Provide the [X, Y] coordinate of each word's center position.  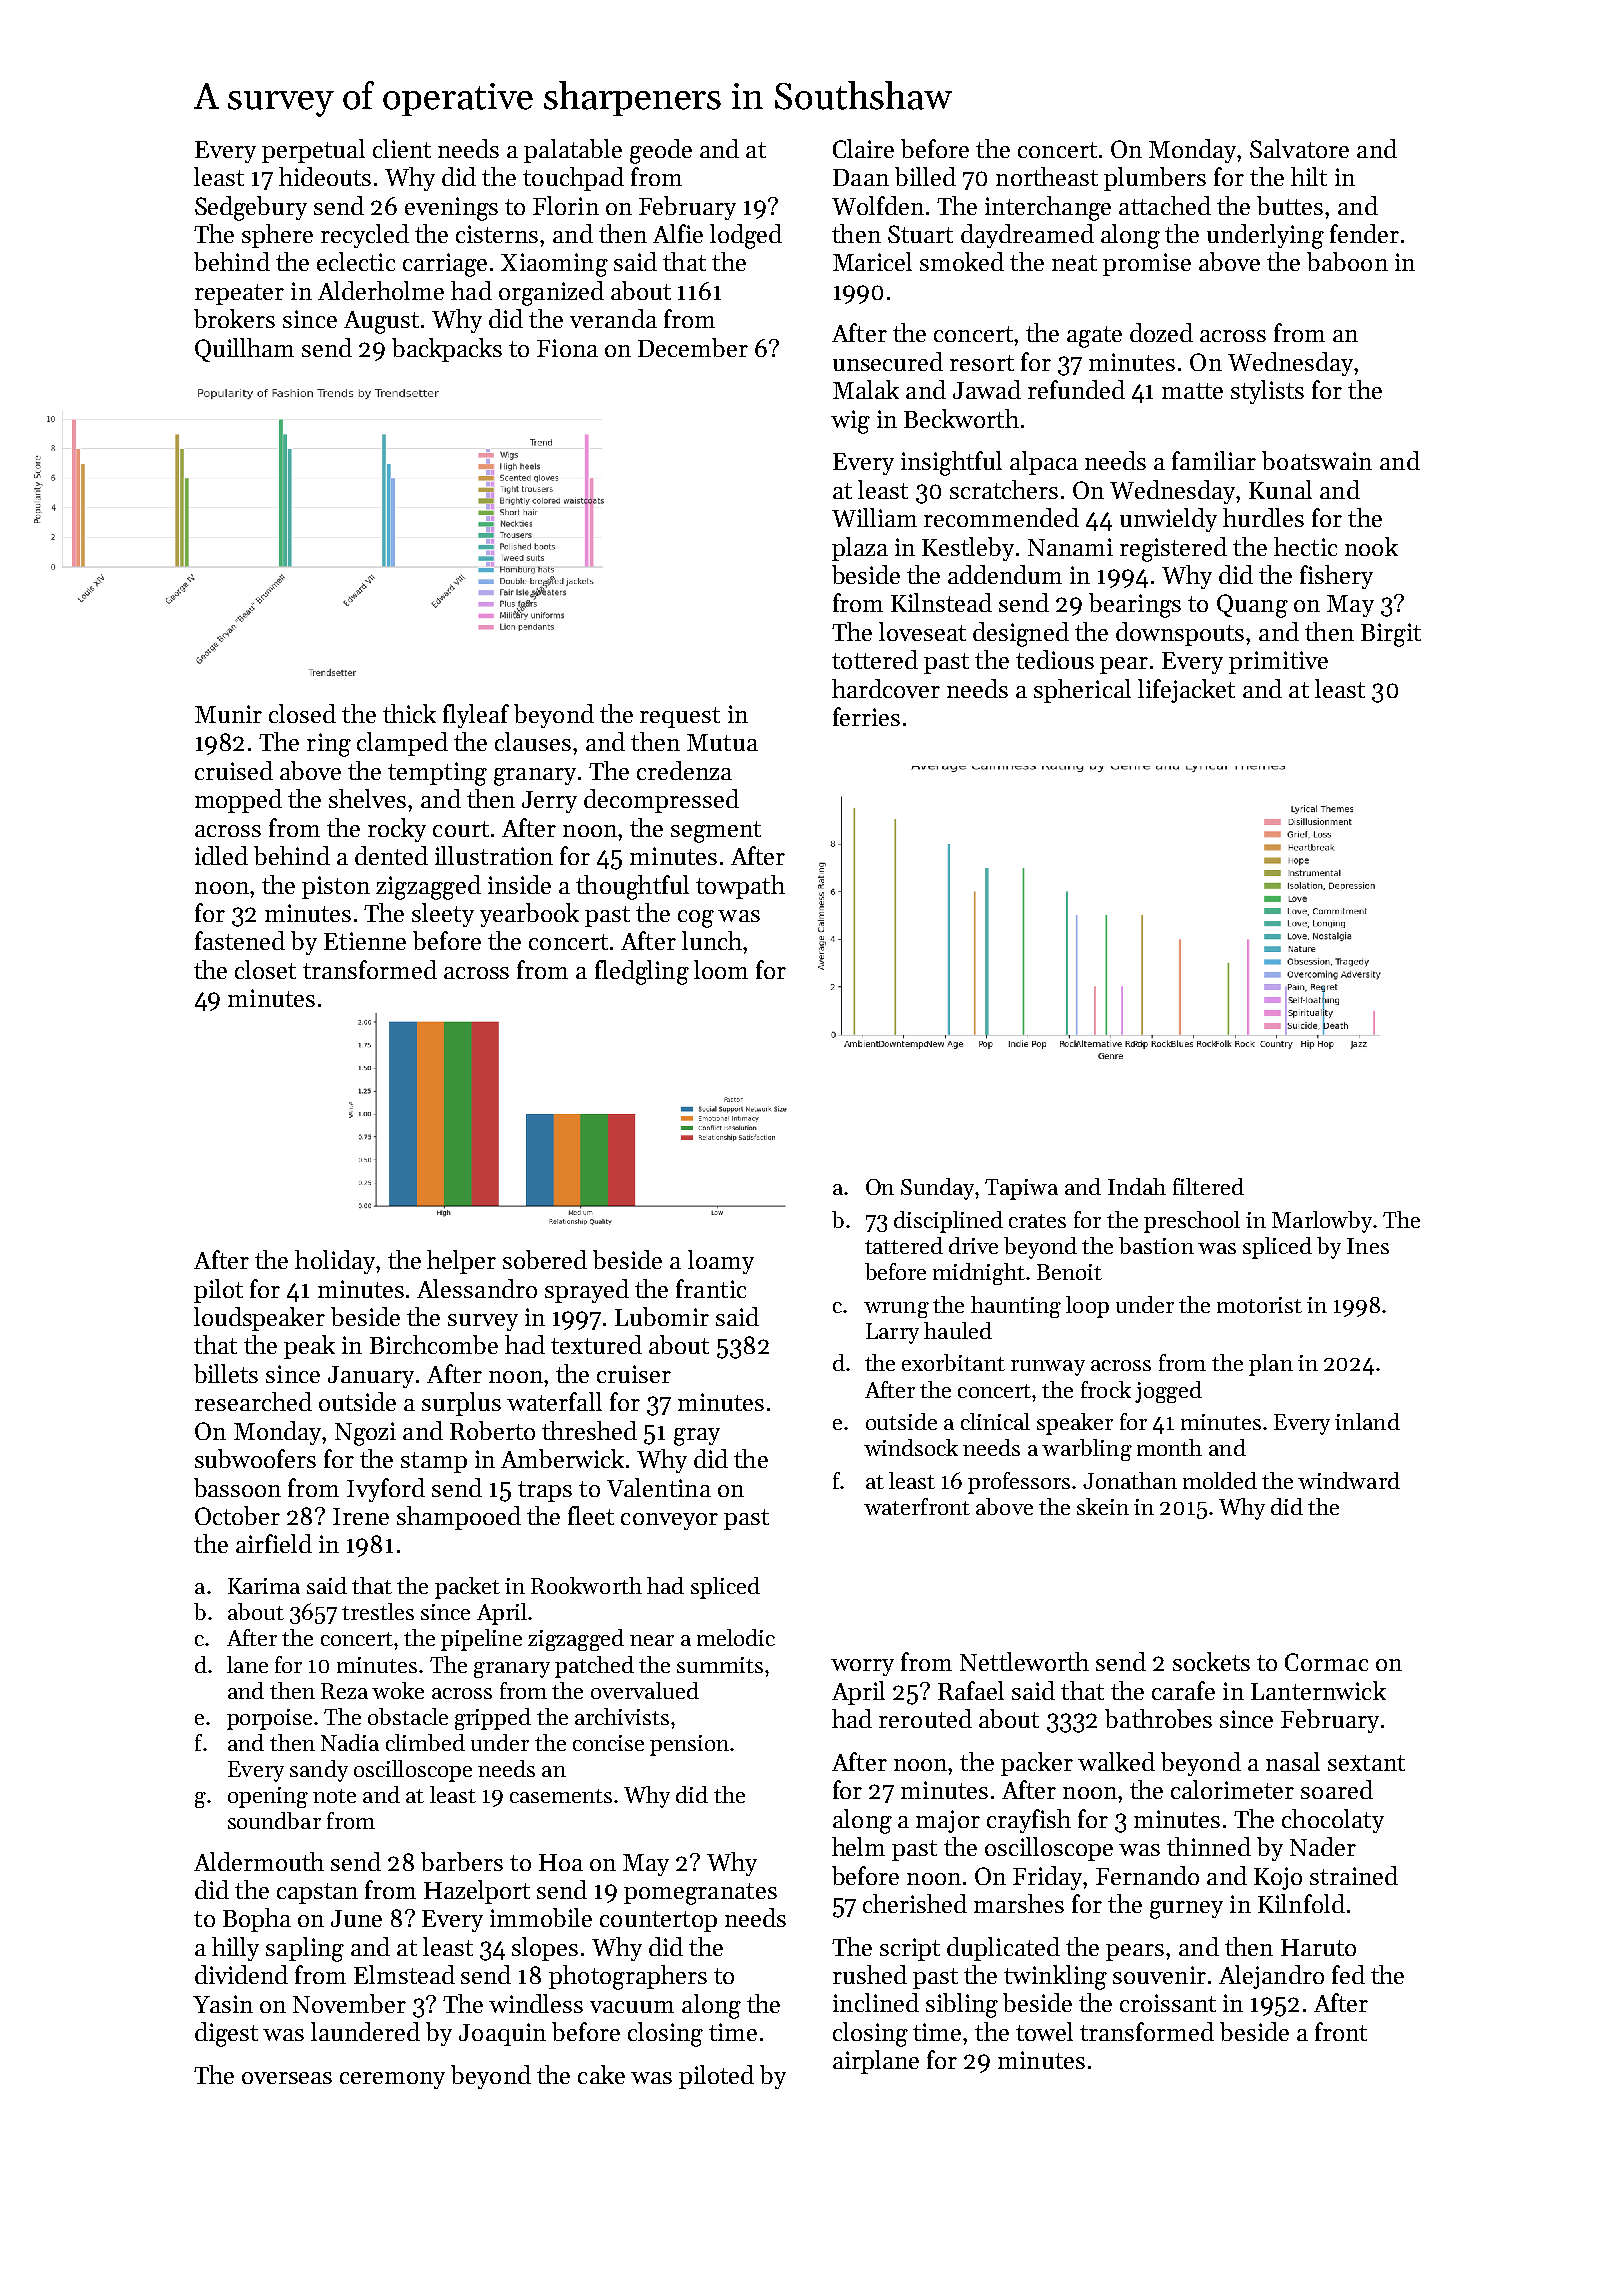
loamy [721, 1262]
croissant [1168, 2003]
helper [461, 1262]
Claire [863, 148]
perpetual [313, 151]
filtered [1208, 1186]
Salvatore [1299, 148]
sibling [962, 2005]
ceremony [392, 2080]
